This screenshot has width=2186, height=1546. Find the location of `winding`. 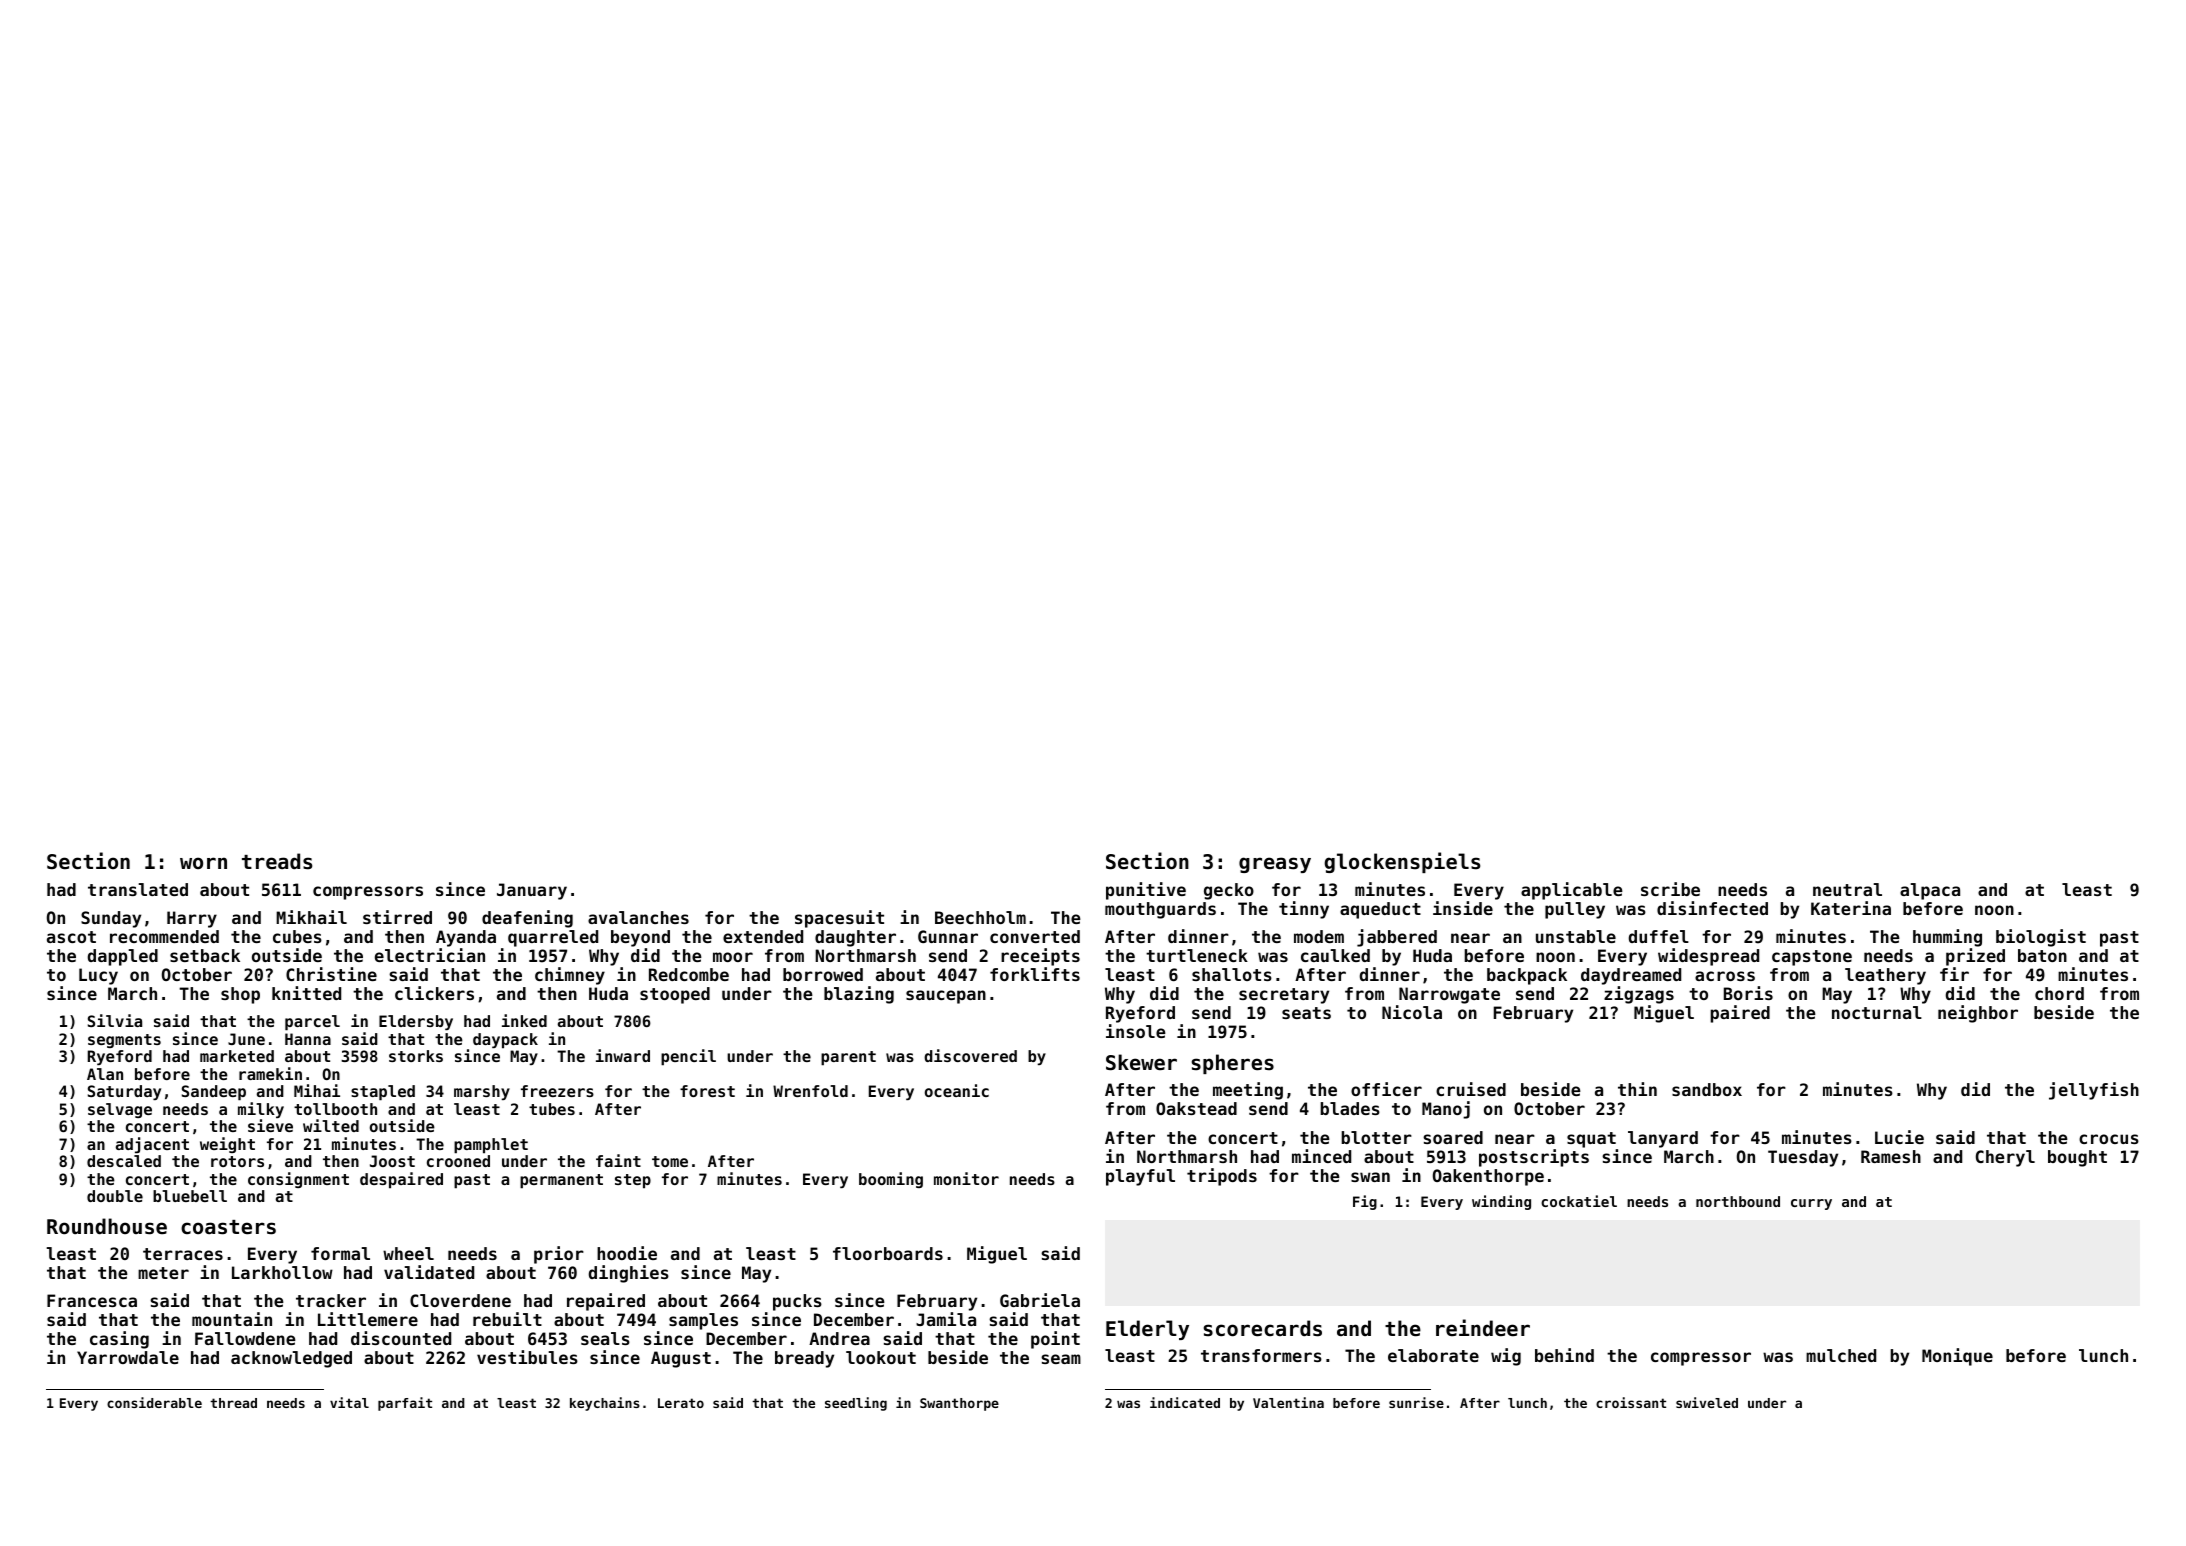

winding is located at coordinates (1501, 1202).
